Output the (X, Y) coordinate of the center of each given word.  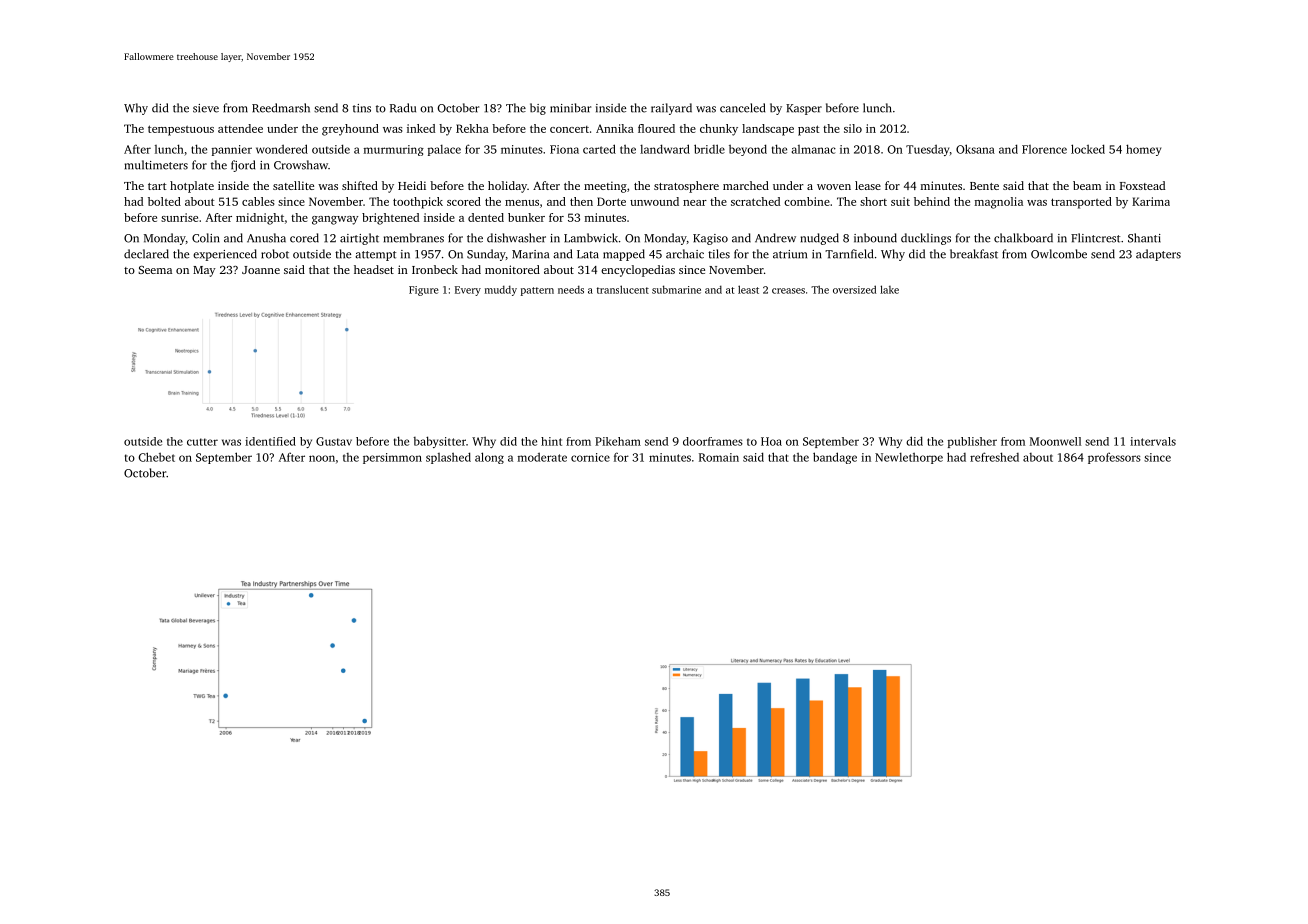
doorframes (713, 441)
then (581, 201)
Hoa (771, 441)
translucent (623, 289)
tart (157, 186)
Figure (424, 291)
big (538, 109)
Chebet (156, 457)
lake (889, 289)
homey (1143, 150)
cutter (202, 442)
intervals (1153, 441)
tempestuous (181, 130)
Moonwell (1055, 441)
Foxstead (1142, 185)
